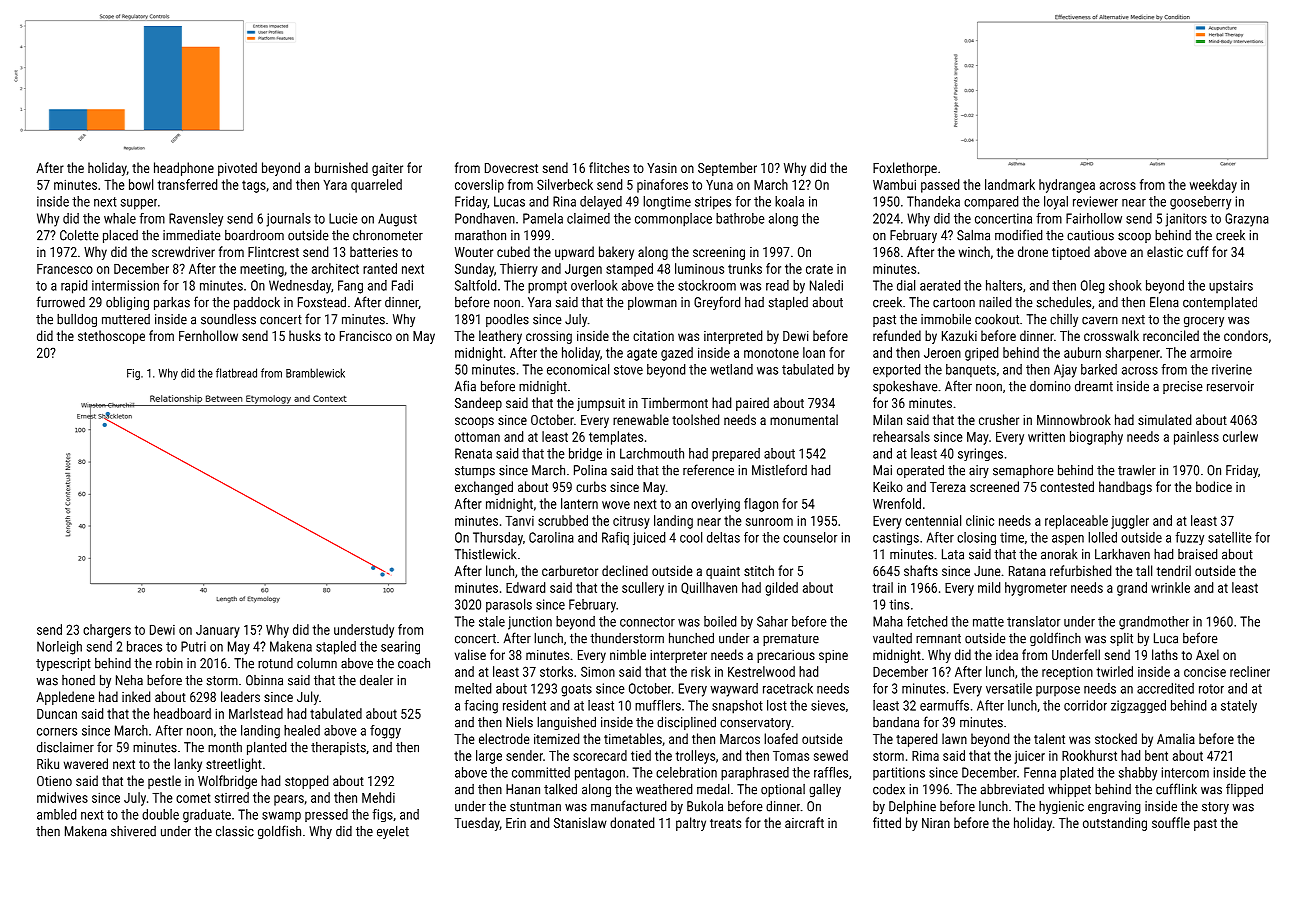 The width and height of the screenshot is (1308, 924). Describe the element at coordinates (107, 631) in the screenshot. I see `chargers` at that location.
